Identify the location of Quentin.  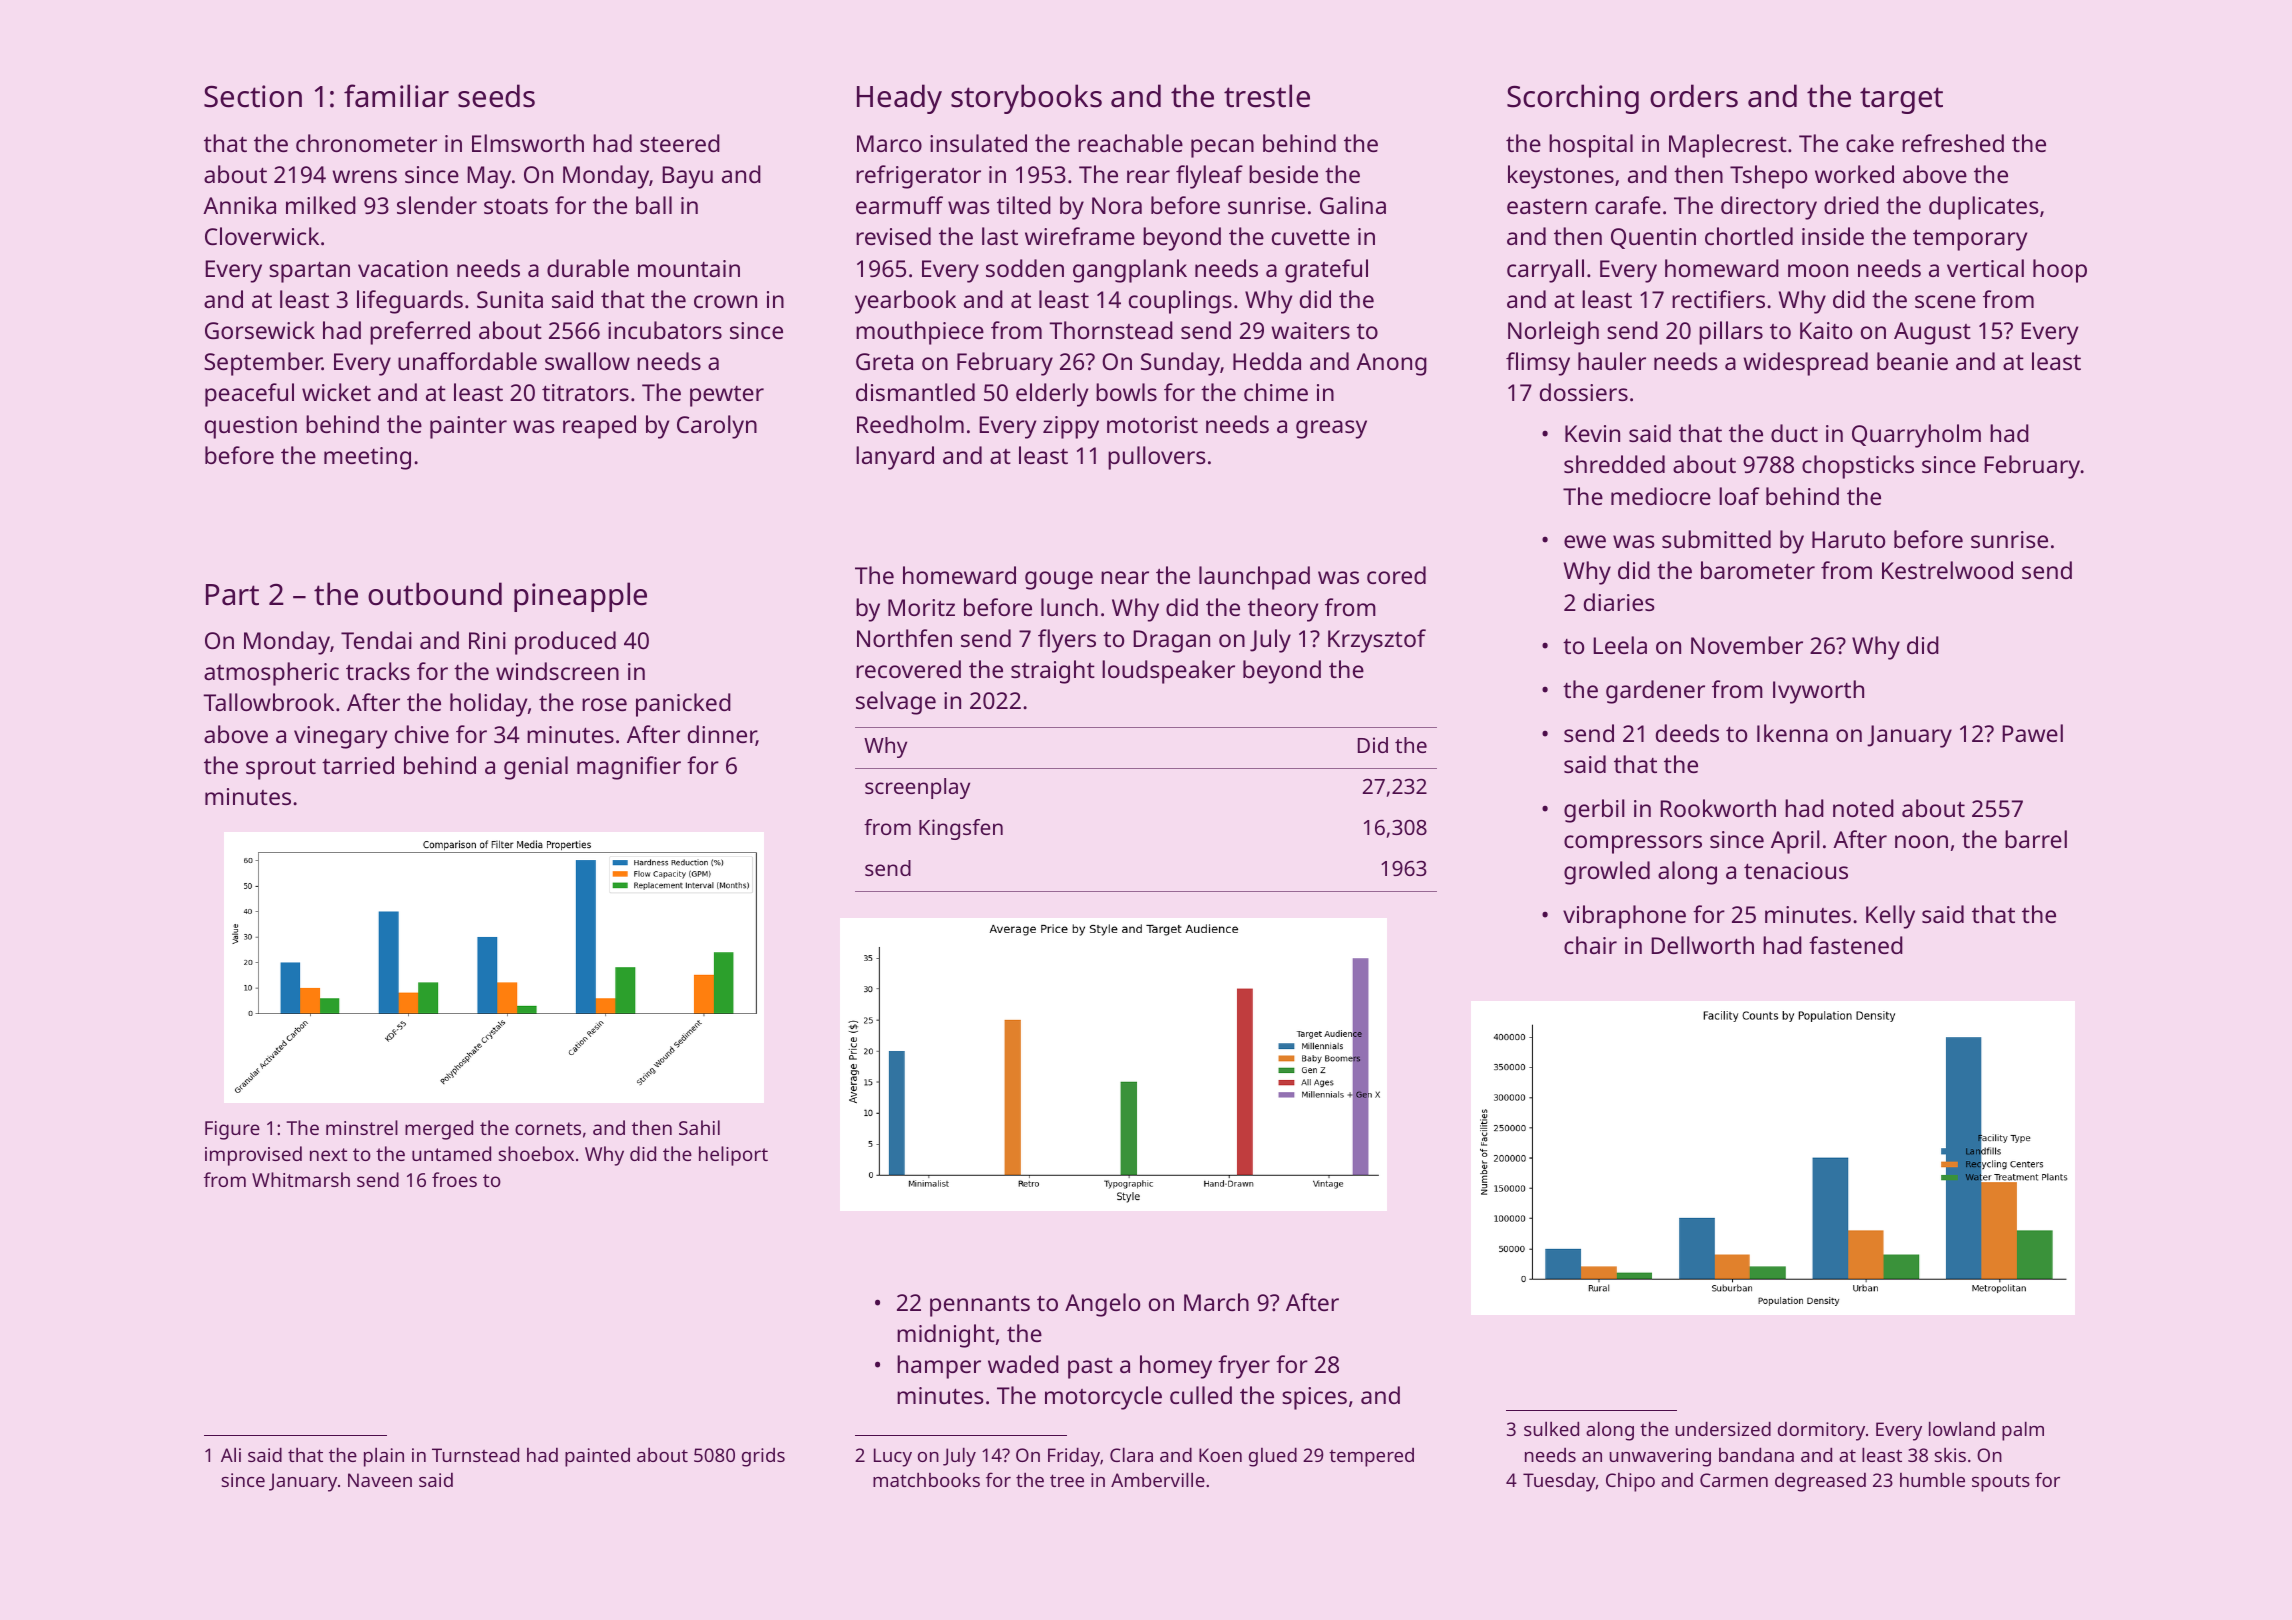
(1653, 238).
